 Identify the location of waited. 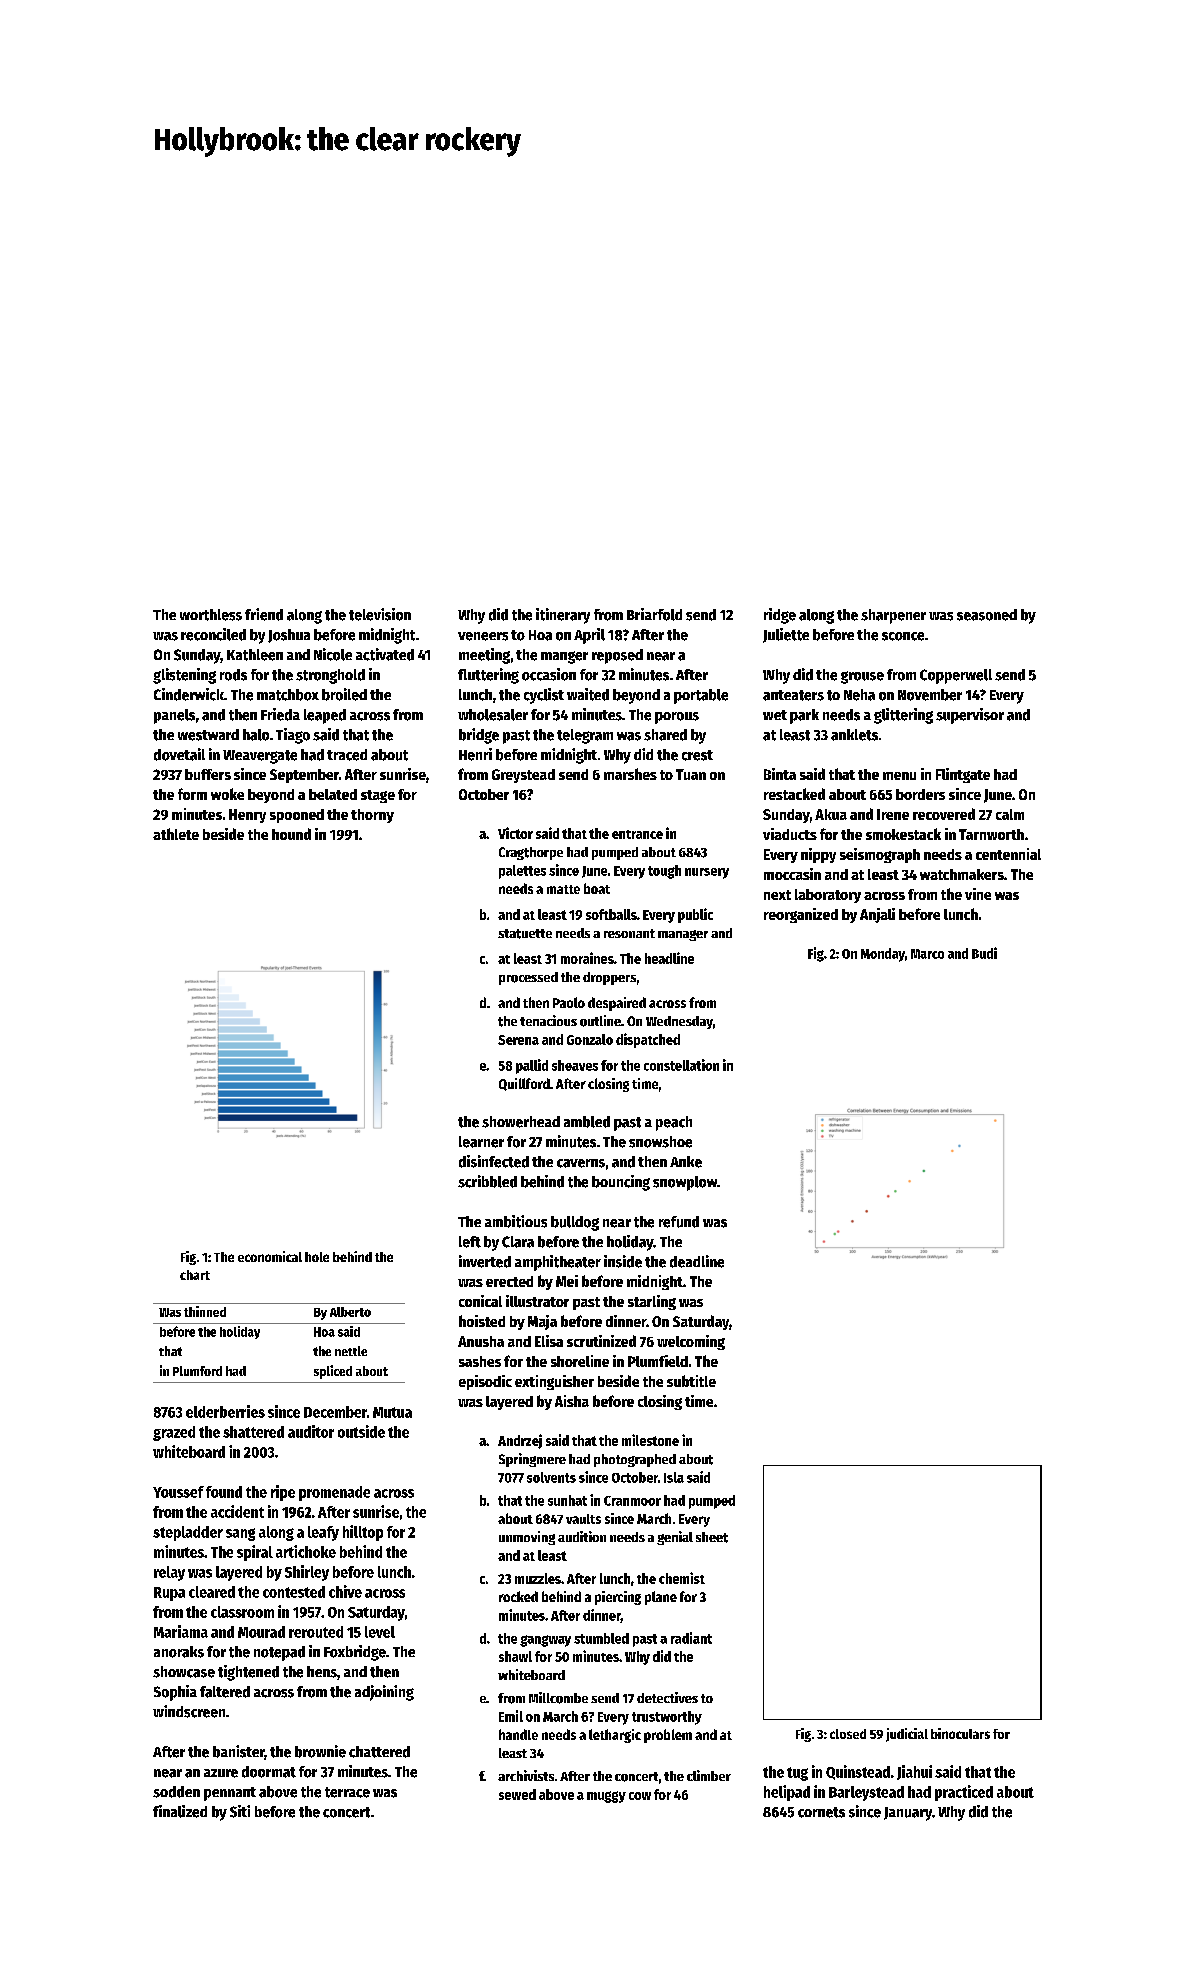
(588, 694).
